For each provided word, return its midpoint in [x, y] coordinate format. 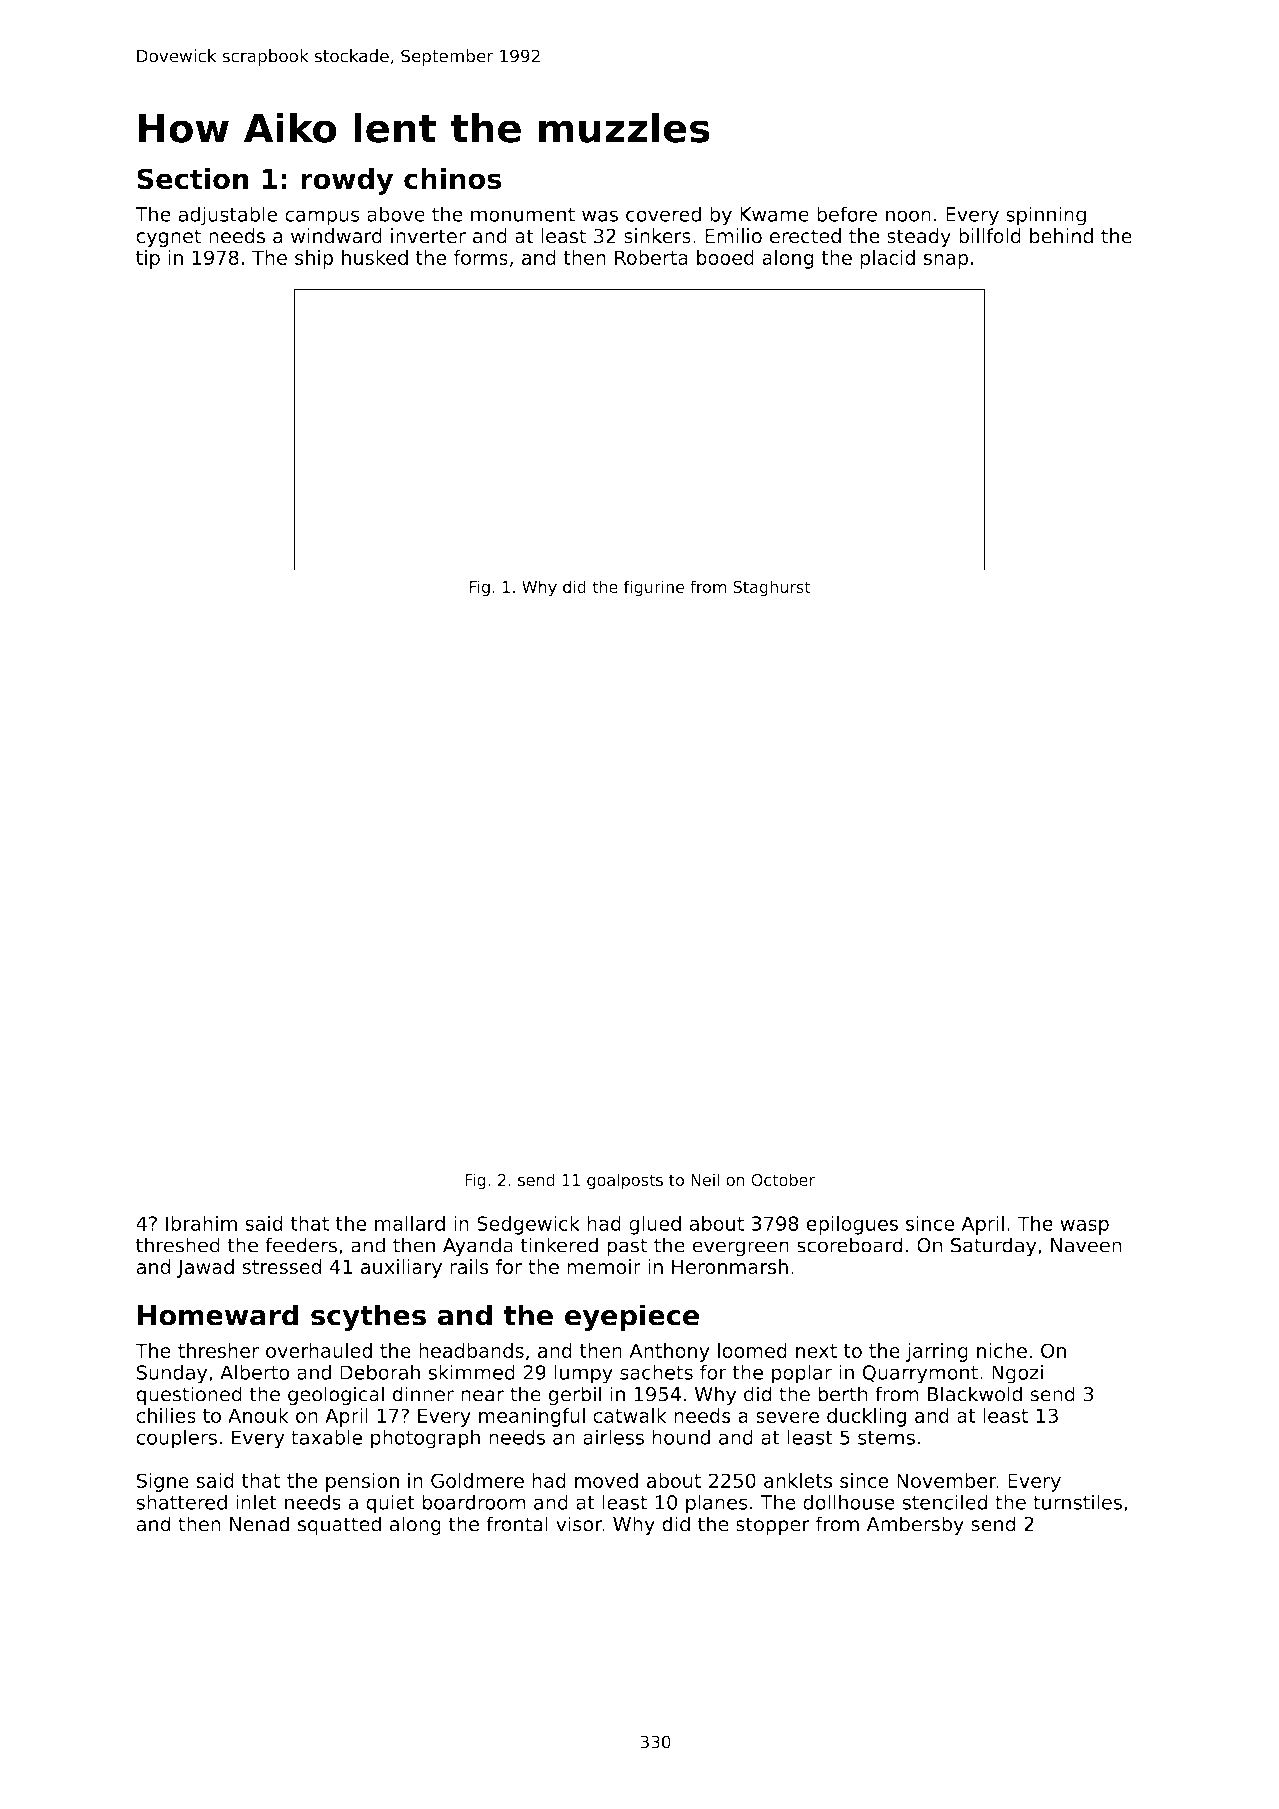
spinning [1046, 216]
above [396, 214]
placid [887, 259]
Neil [705, 1179]
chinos [452, 179]
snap [945, 261]
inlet [256, 1502]
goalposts [625, 1181]
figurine [654, 588]
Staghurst [772, 588]
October [783, 1179]
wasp [1084, 1227]
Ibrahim [201, 1223]
